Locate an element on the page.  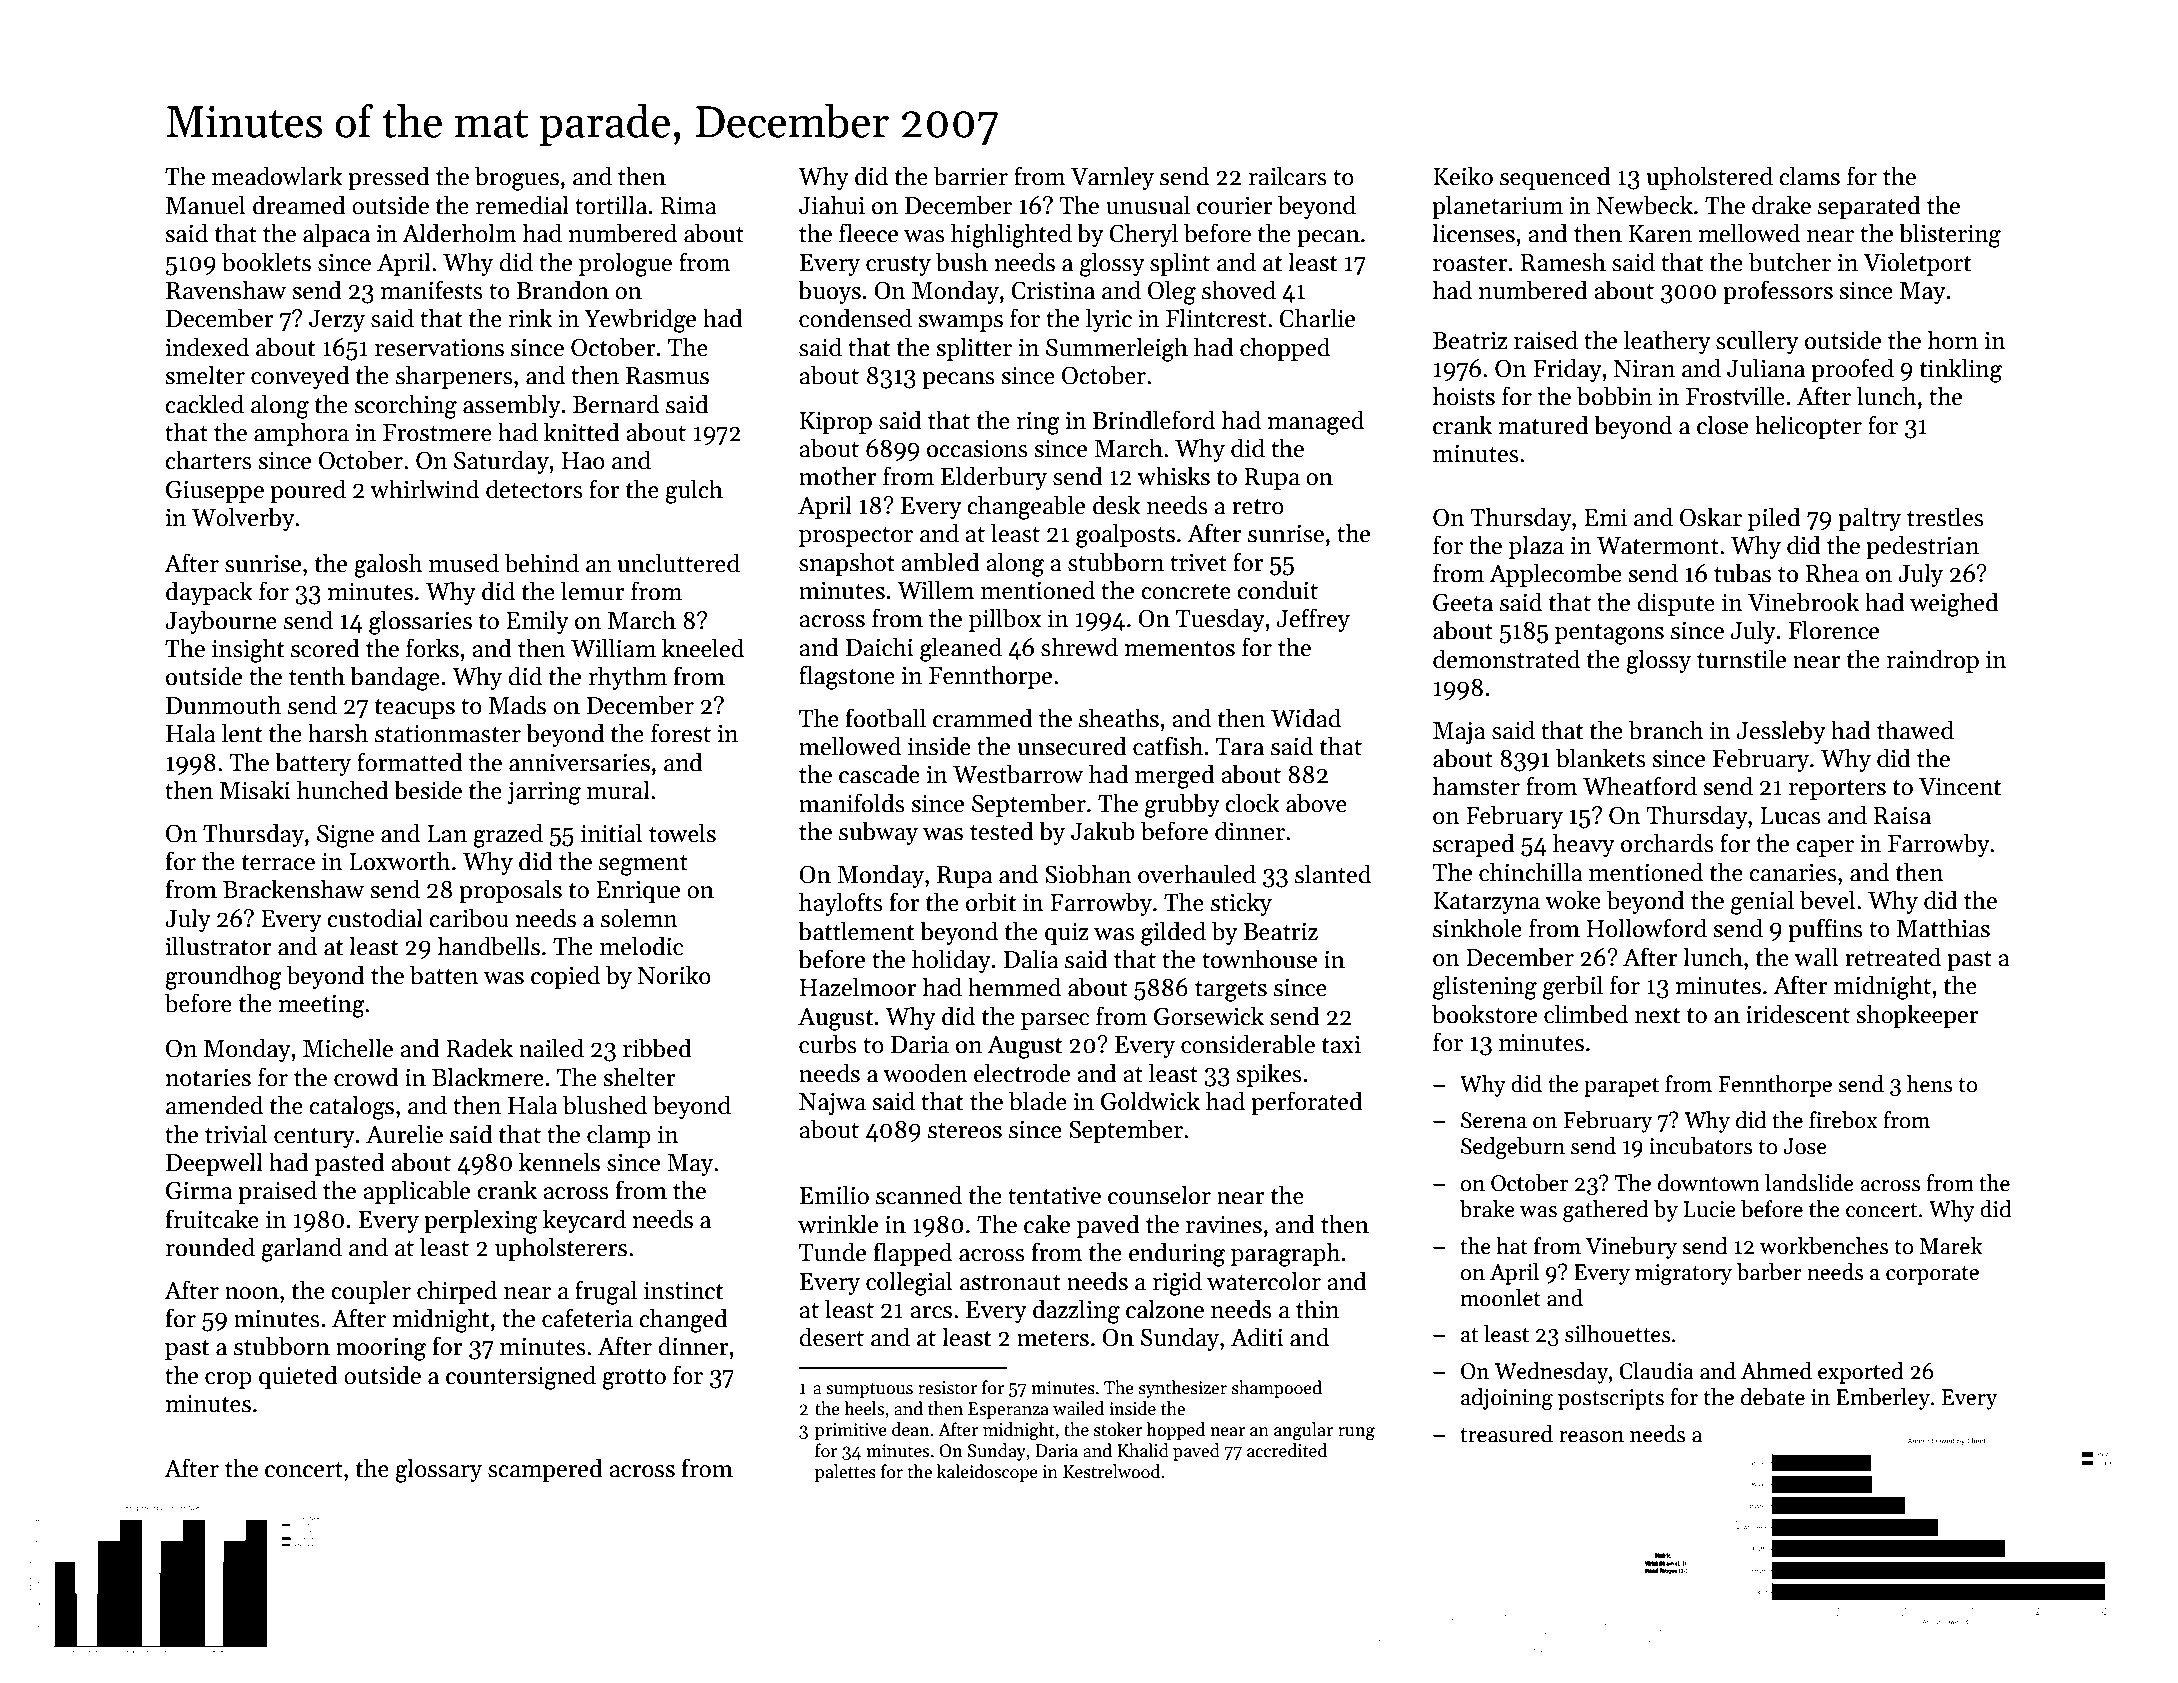
heels is located at coordinates (864, 1408).
